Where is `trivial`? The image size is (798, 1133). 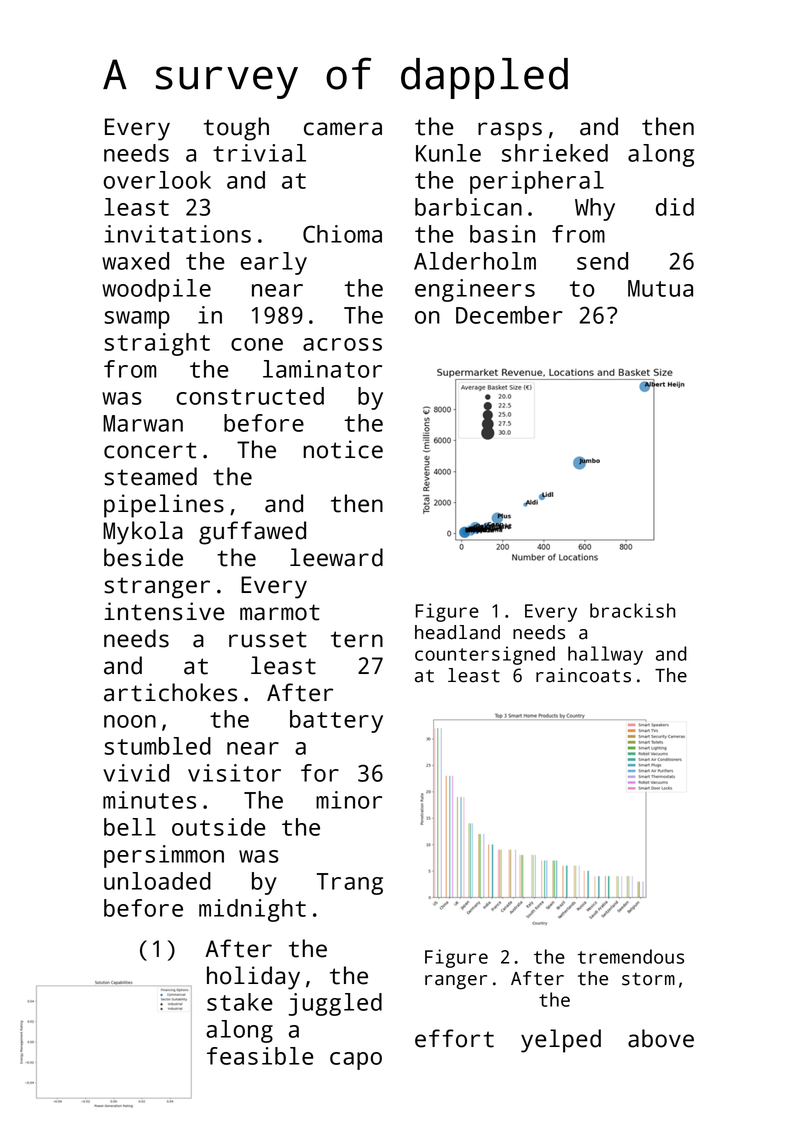
trivial is located at coordinates (259, 153).
